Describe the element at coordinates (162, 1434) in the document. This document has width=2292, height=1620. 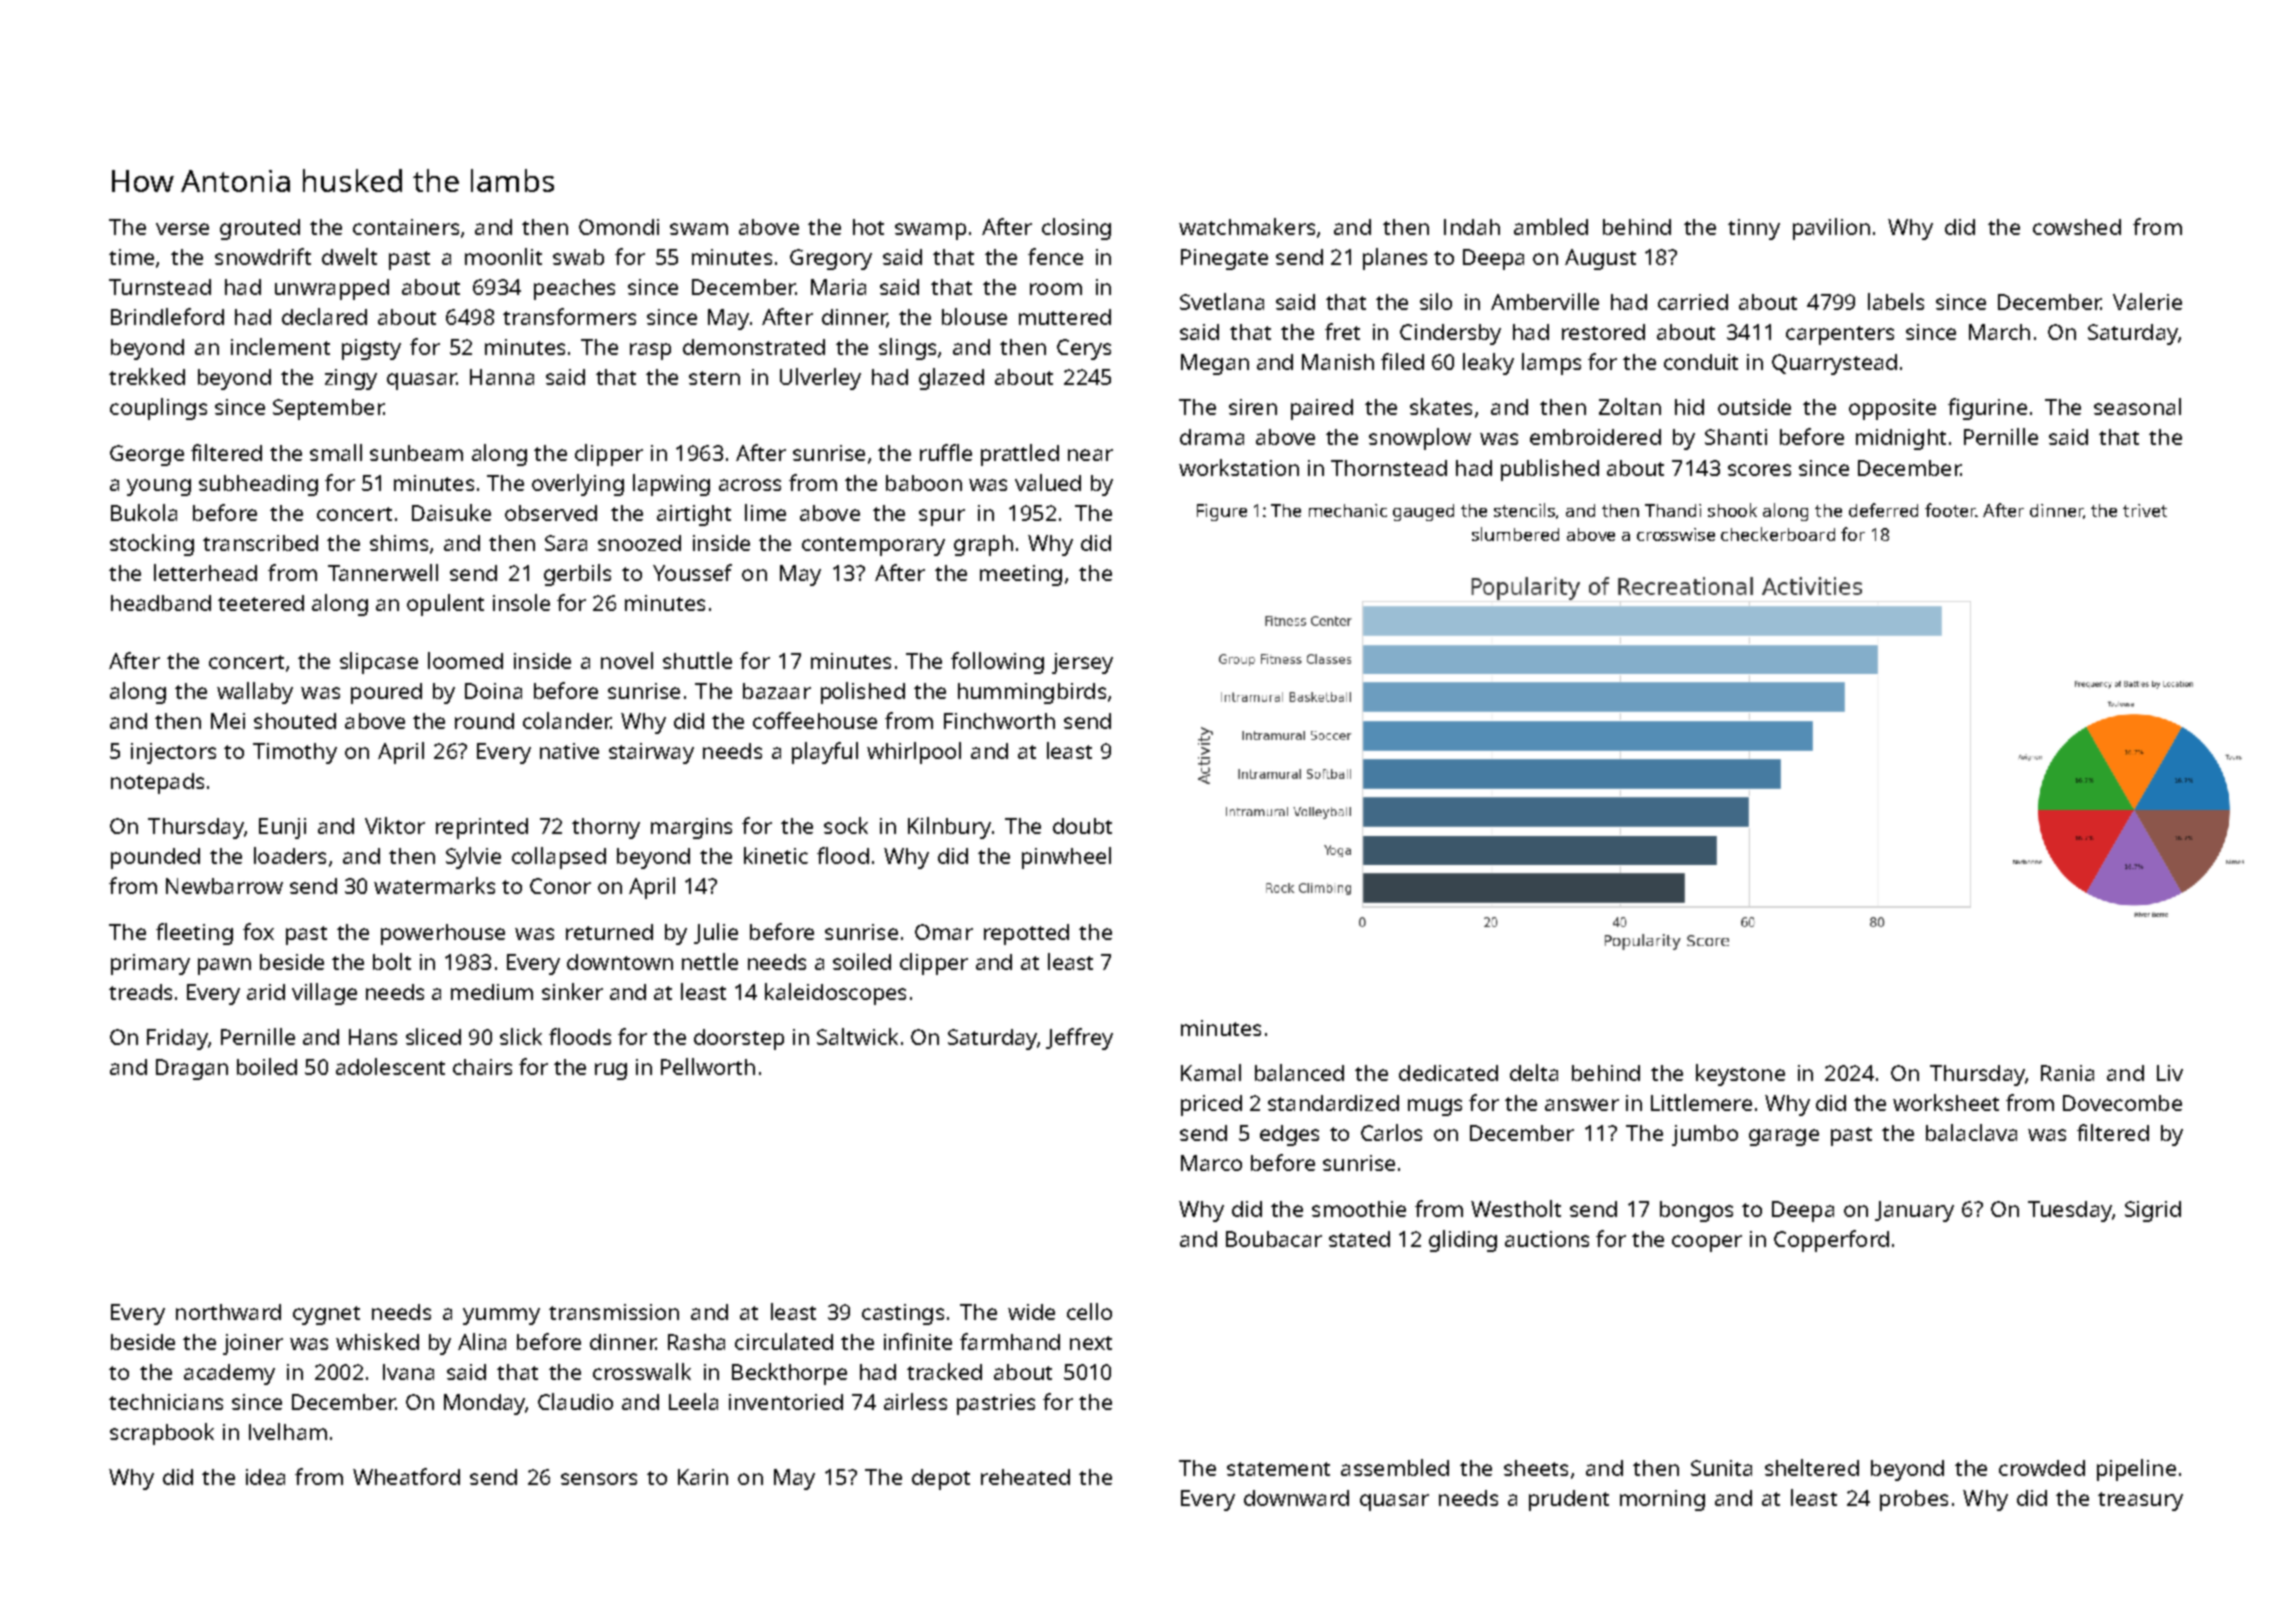
I see `scrapbook` at that location.
